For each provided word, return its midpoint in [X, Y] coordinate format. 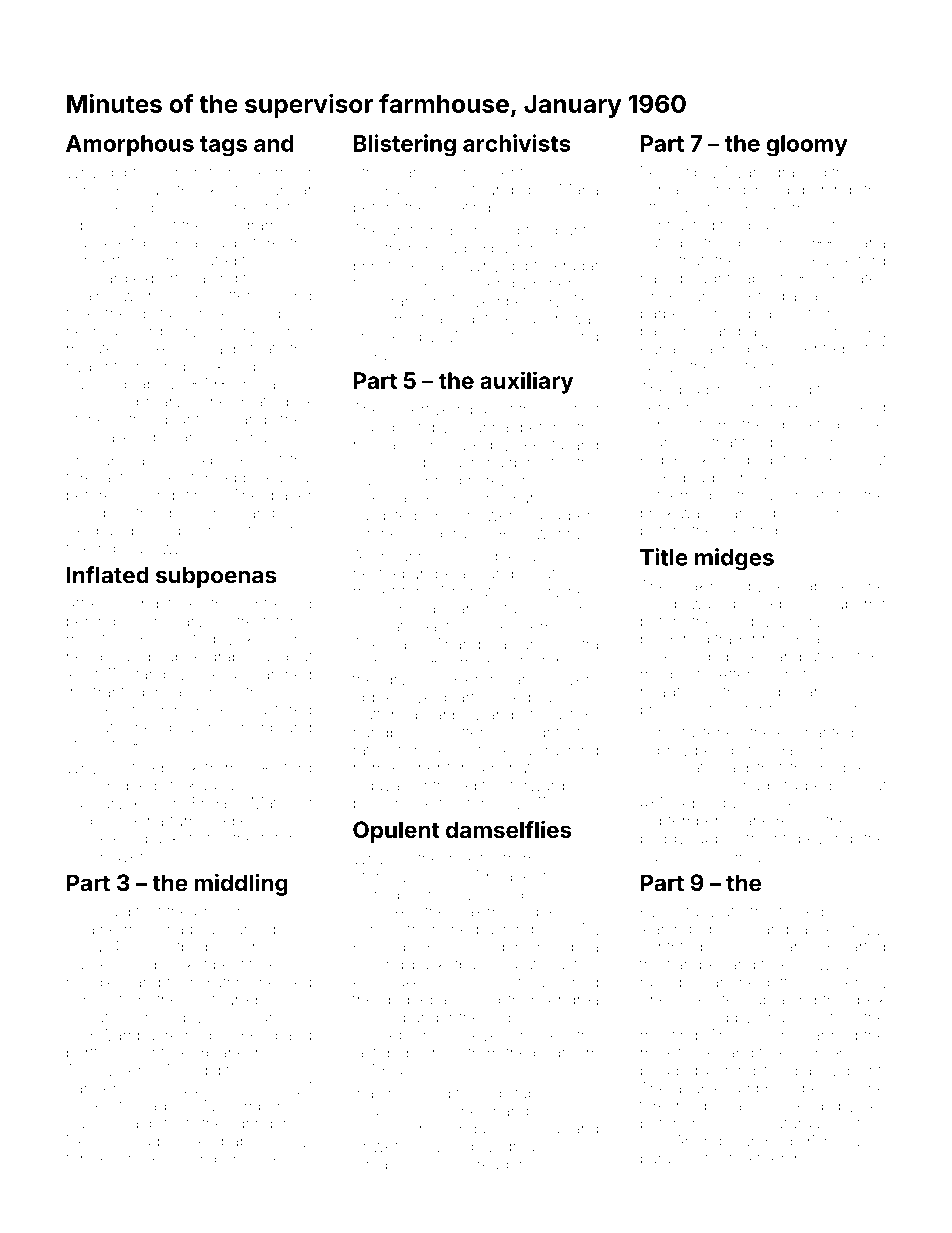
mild [475, 662]
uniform [415, 230]
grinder [262, 1125]
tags [223, 146]
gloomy [806, 146]
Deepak [94, 531]
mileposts [674, 675]
